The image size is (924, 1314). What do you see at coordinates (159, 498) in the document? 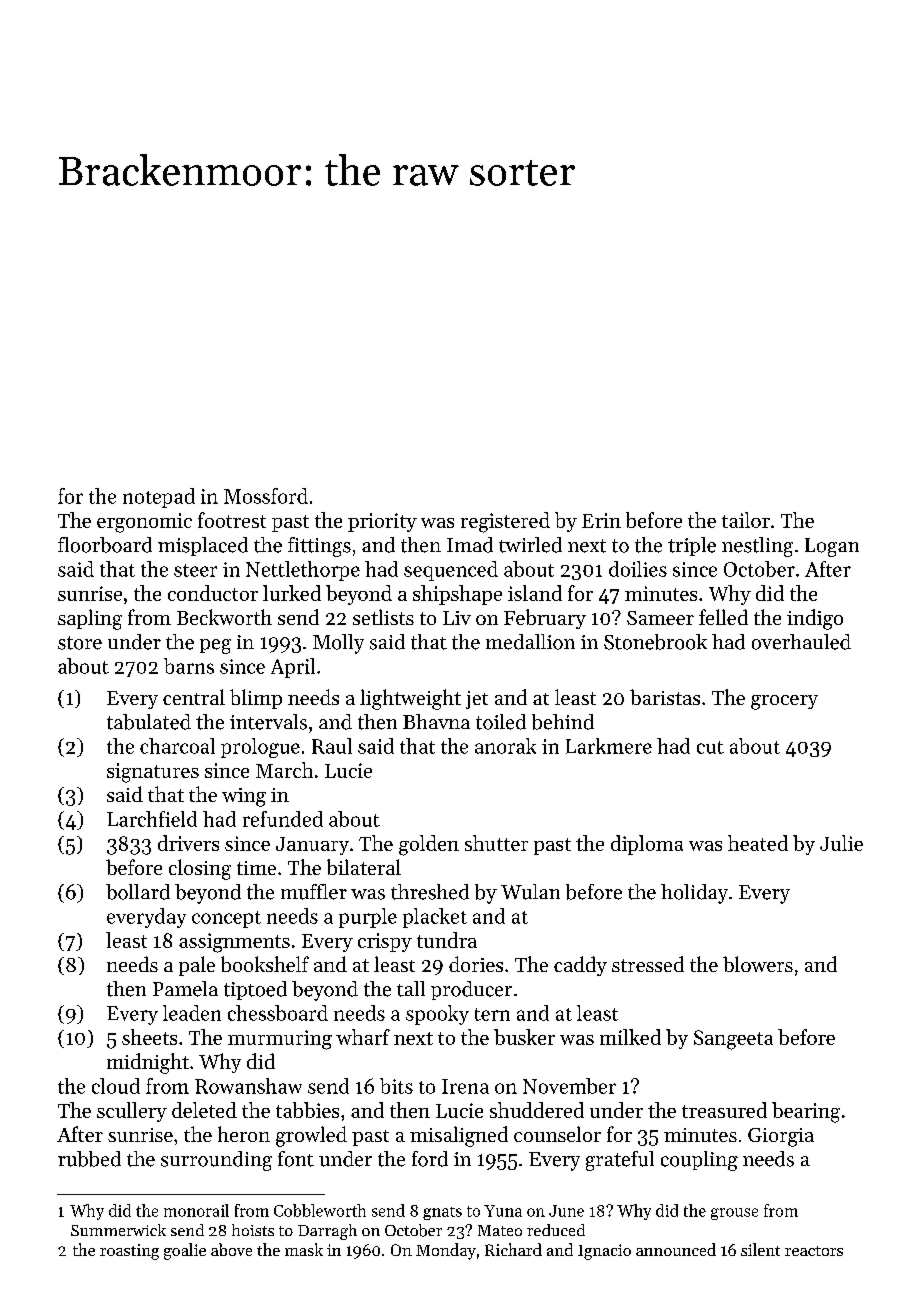
I see `notepad` at bounding box center [159, 498].
